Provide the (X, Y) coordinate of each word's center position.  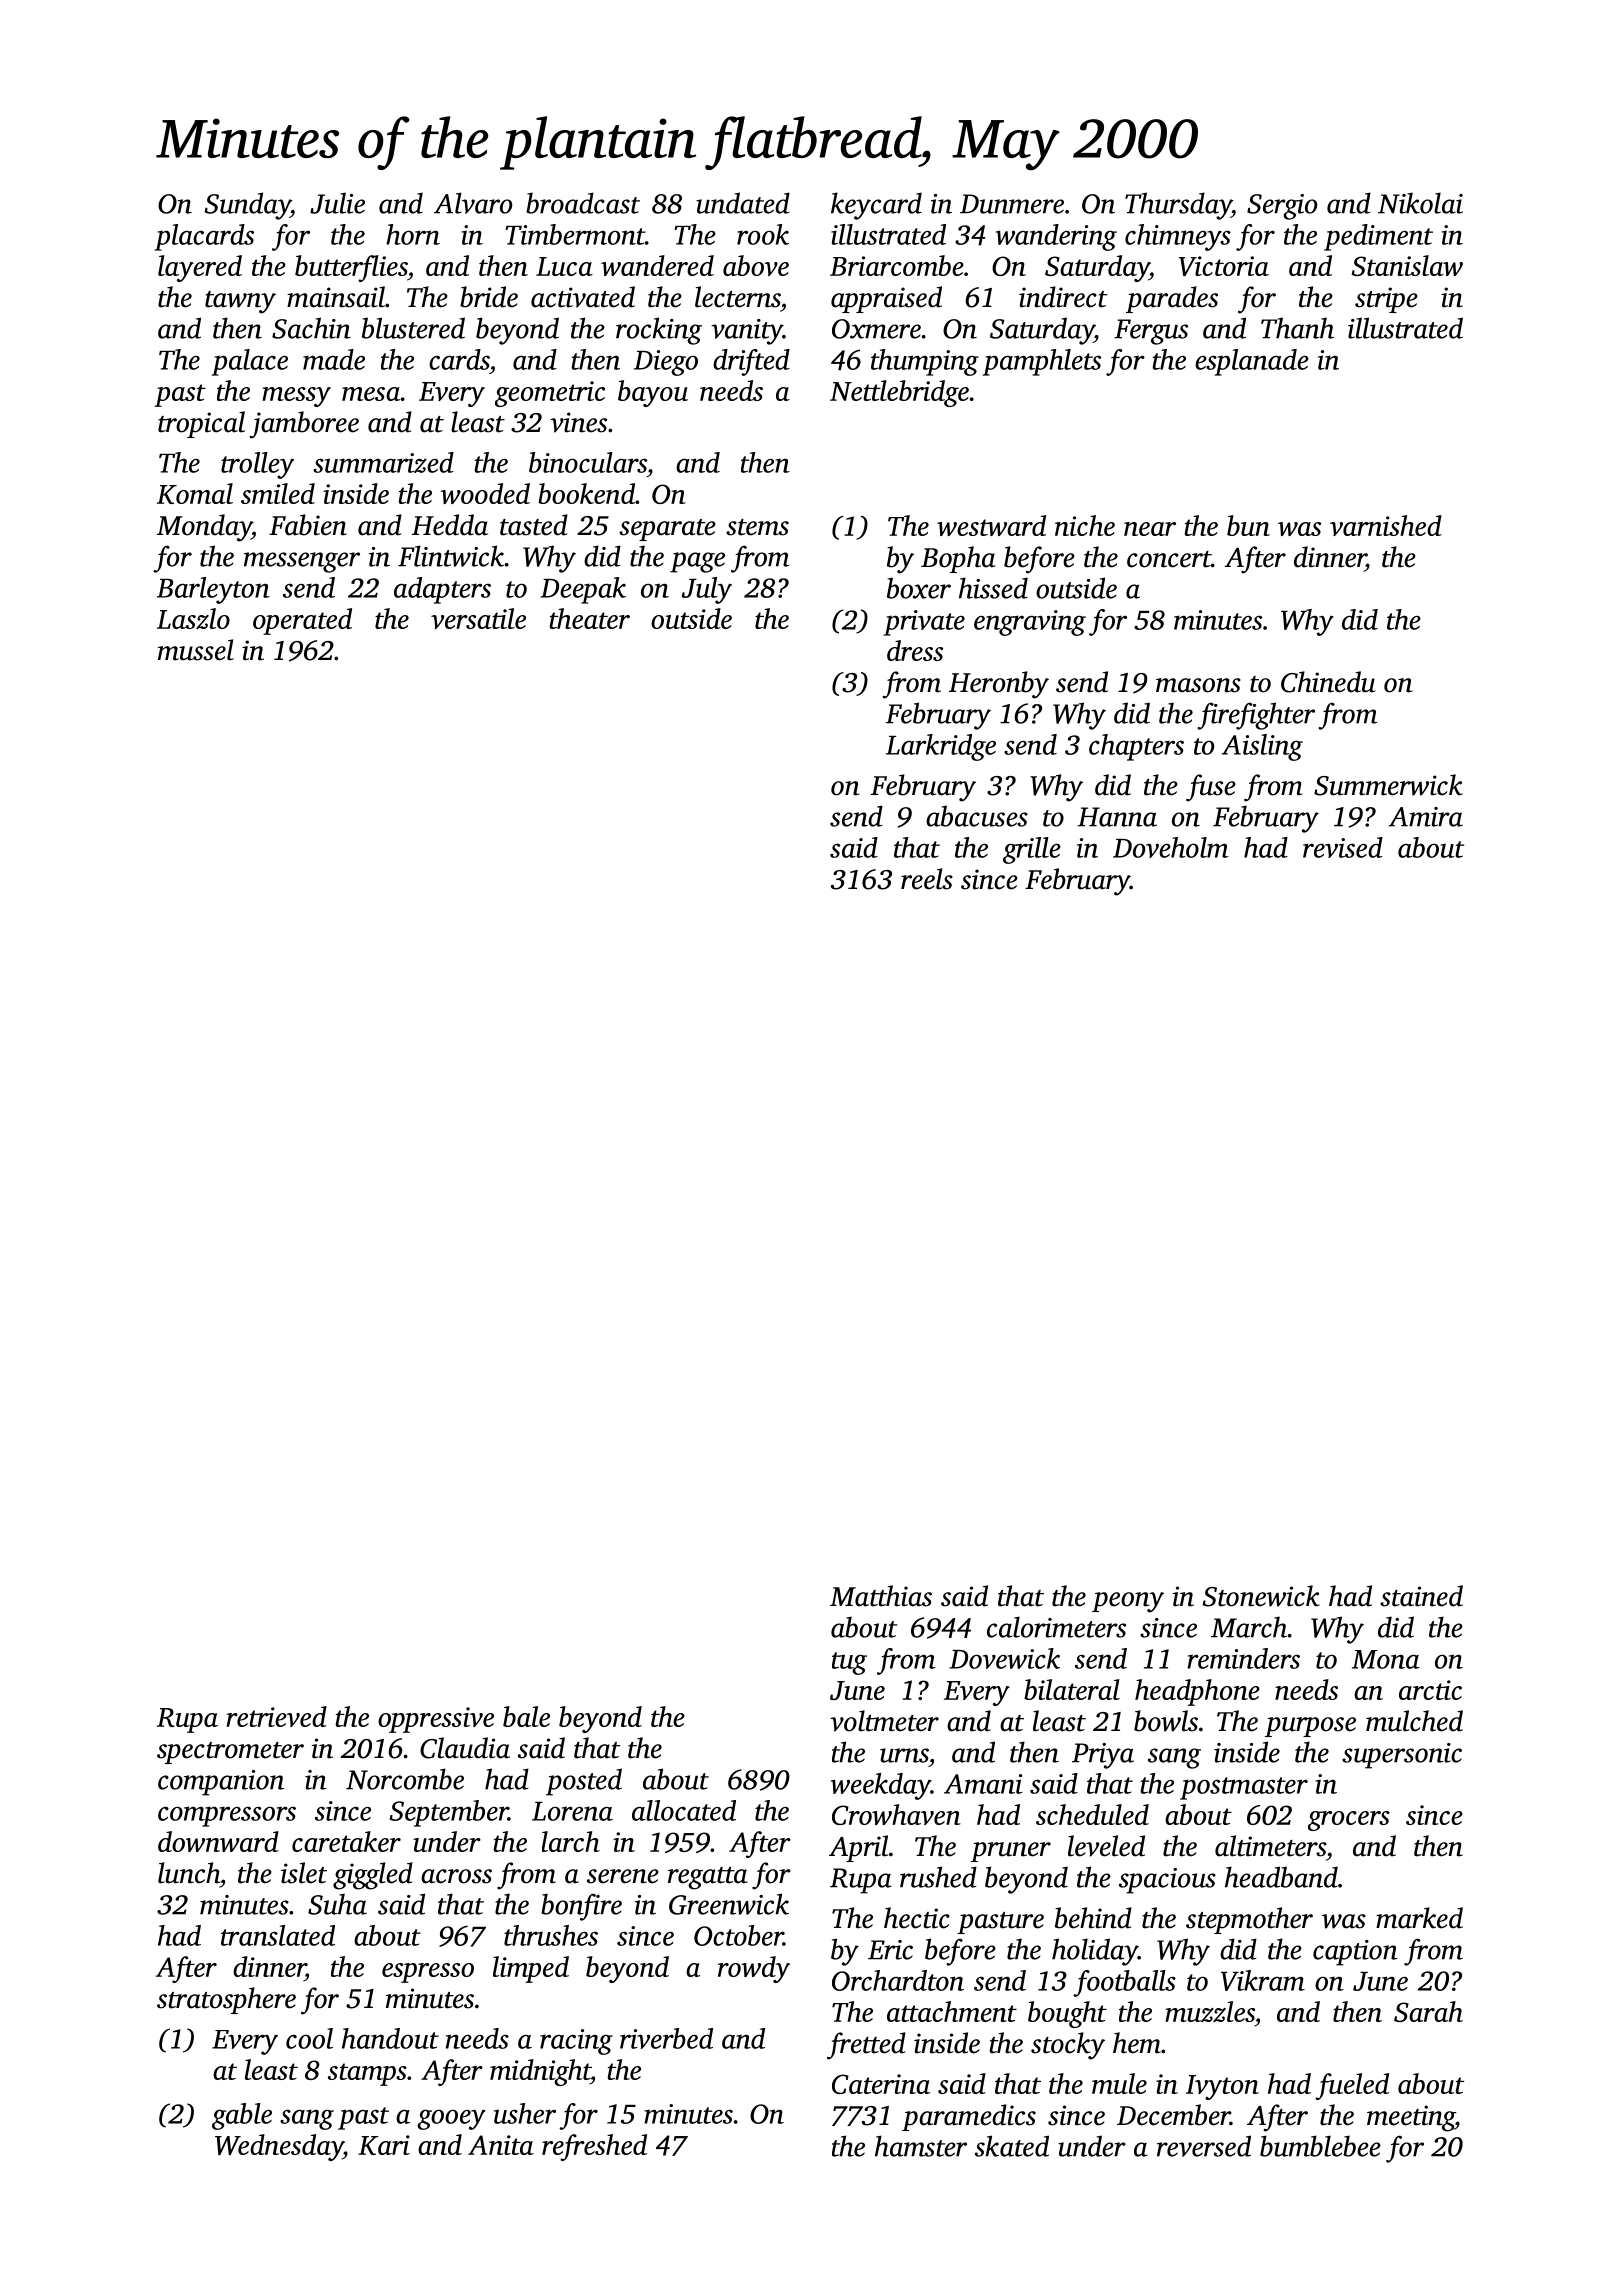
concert (1169, 559)
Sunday (247, 206)
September (449, 1813)
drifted (751, 362)
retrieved (276, 1716)
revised (1343, 847)
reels (927, 879)
